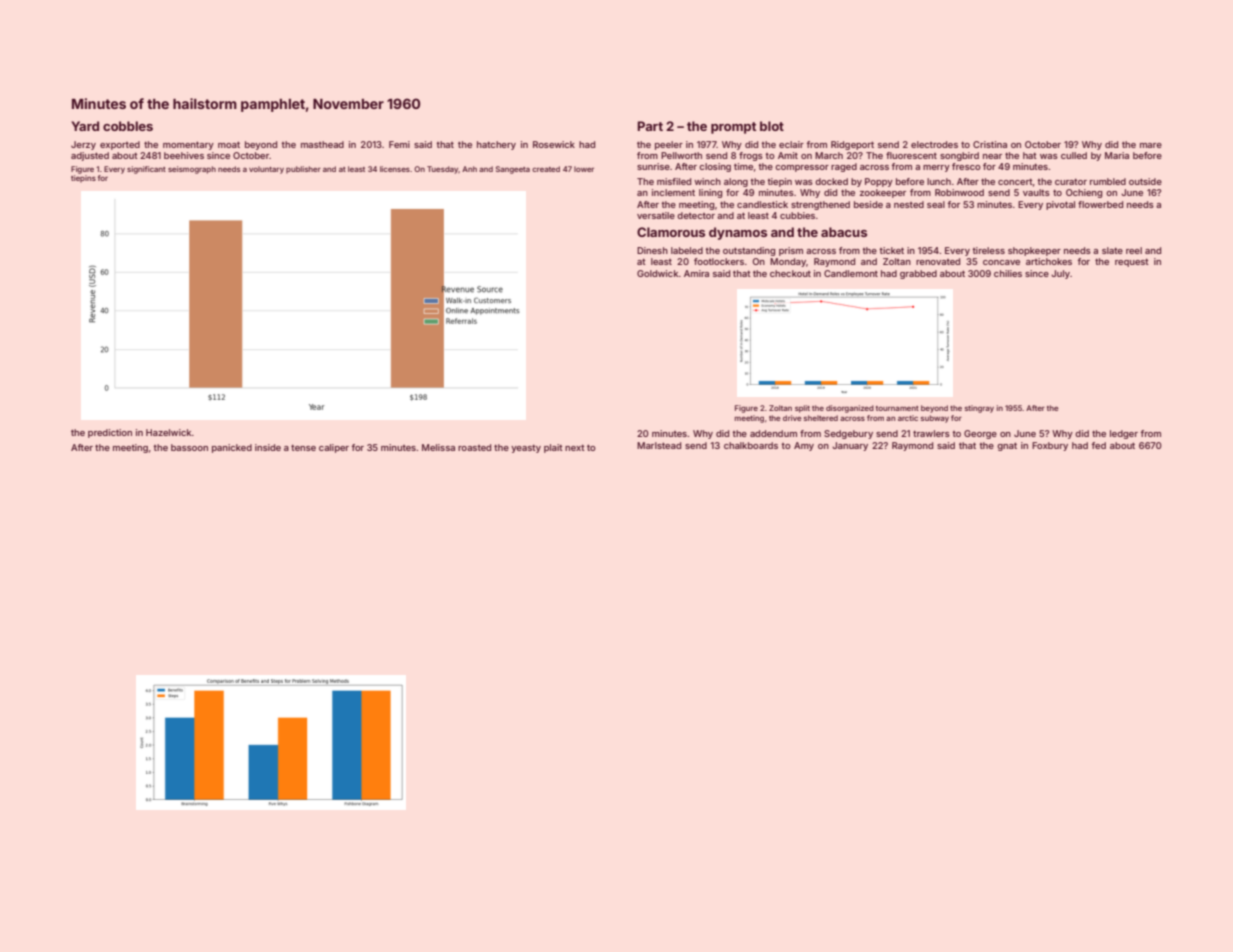 Image resolution: width=1233 pixels, height=952 pixels. What do you see at coordinates (110, 433) in the document?
I see `prediction` at bounding box center [110, 433].
